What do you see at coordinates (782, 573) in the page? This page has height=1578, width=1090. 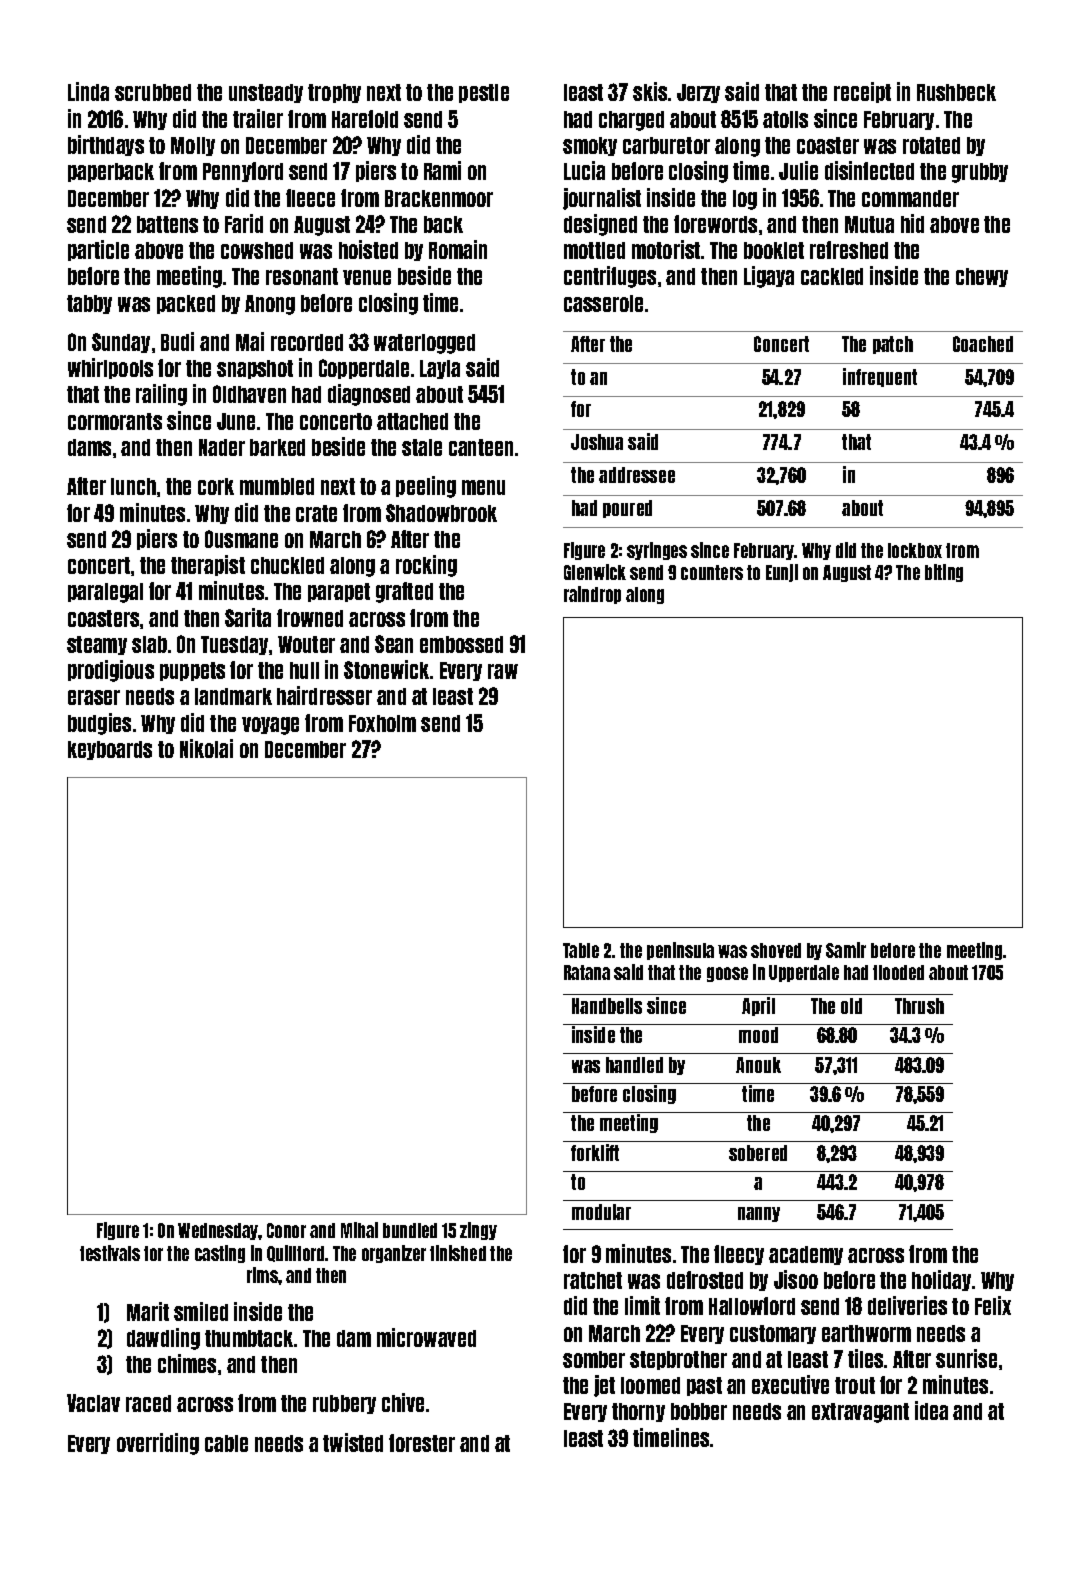 I see `Eunji` at bounding box center [782, 573].
